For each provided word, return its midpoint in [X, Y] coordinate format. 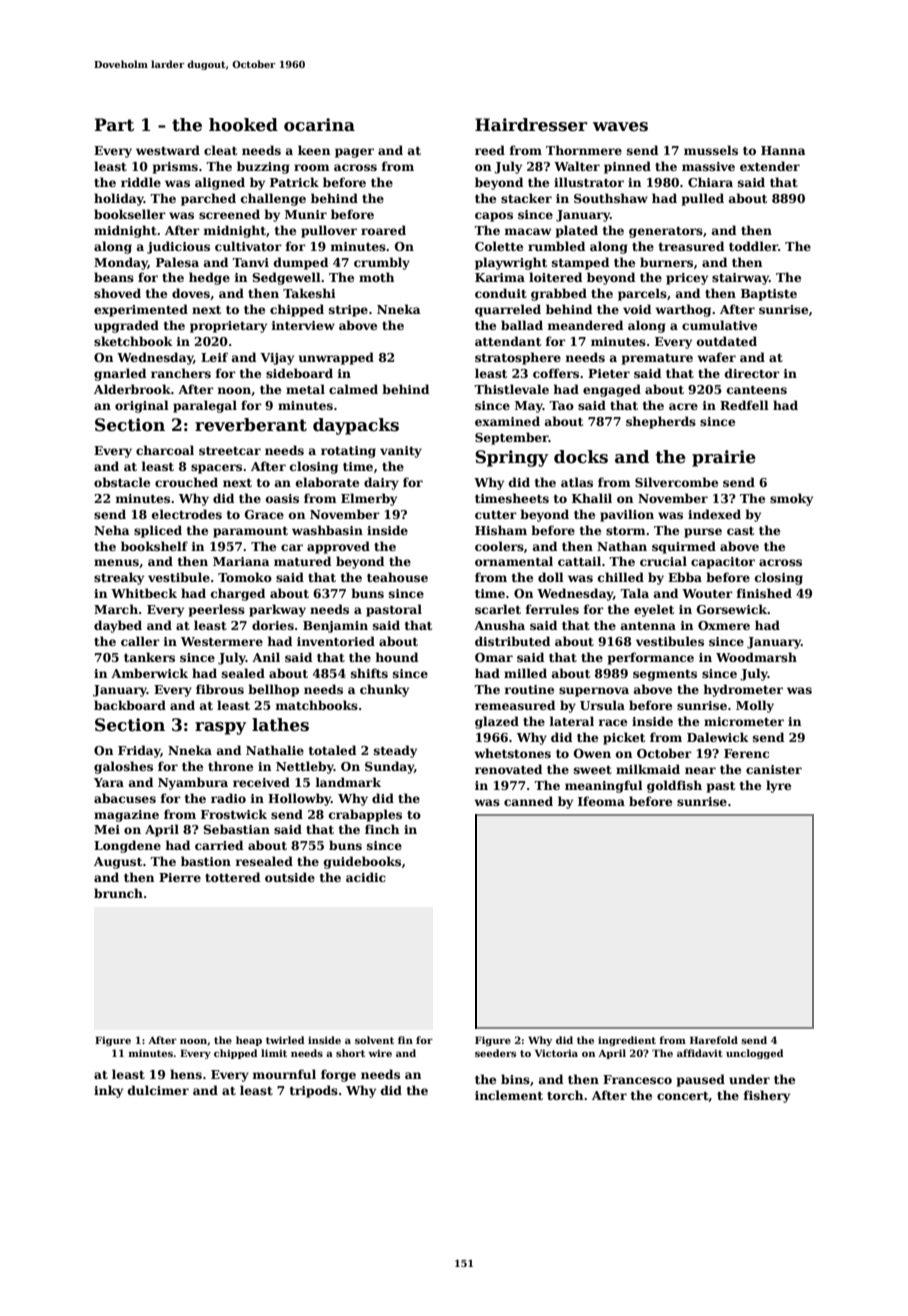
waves [620, 127]
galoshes [123, 767]
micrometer [744, 721]
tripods [314, 1091]
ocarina [319, 125]
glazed [497, 722]
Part [114, 125]
